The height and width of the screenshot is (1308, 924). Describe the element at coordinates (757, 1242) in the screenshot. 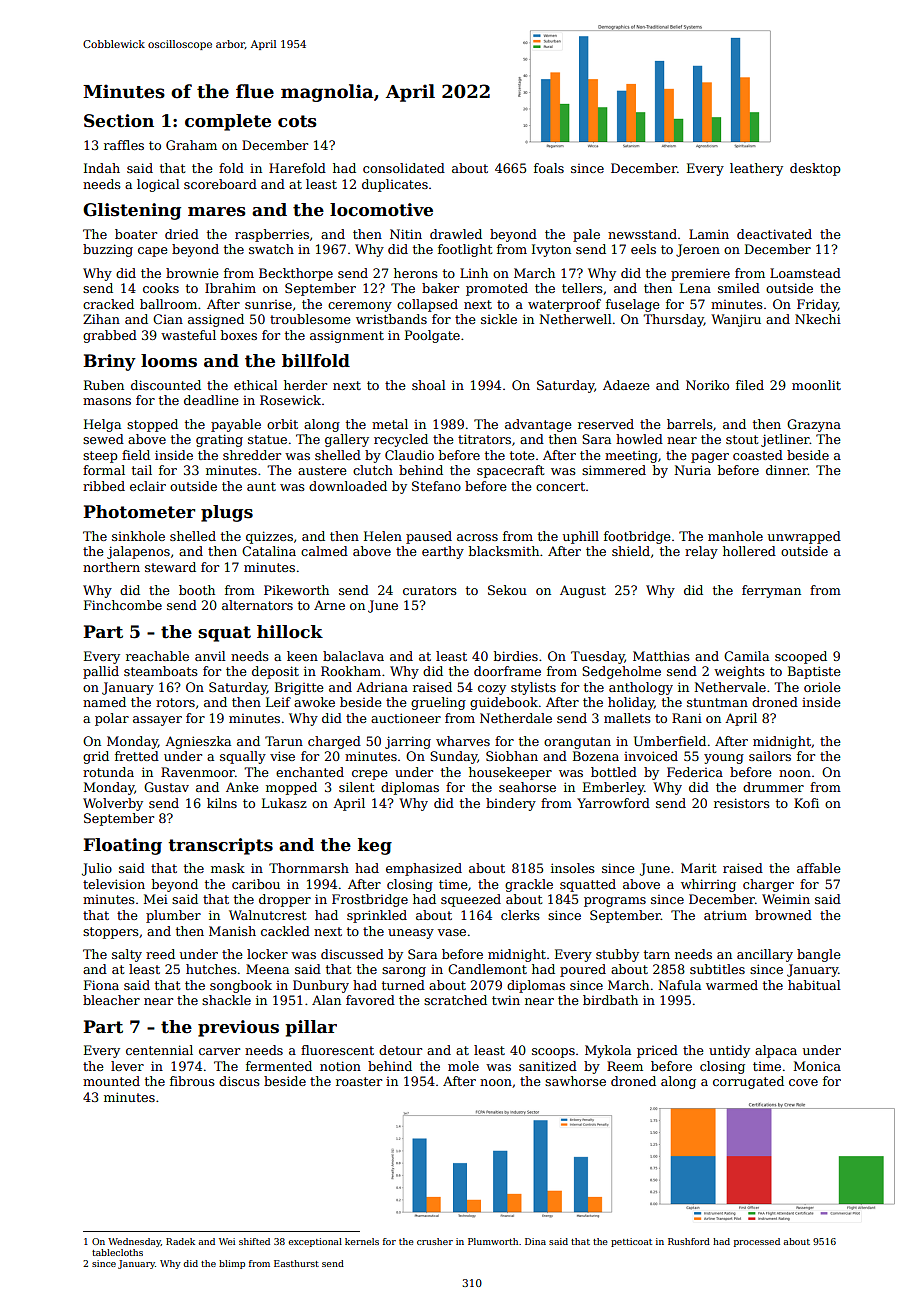

I see `processed` at that location.
